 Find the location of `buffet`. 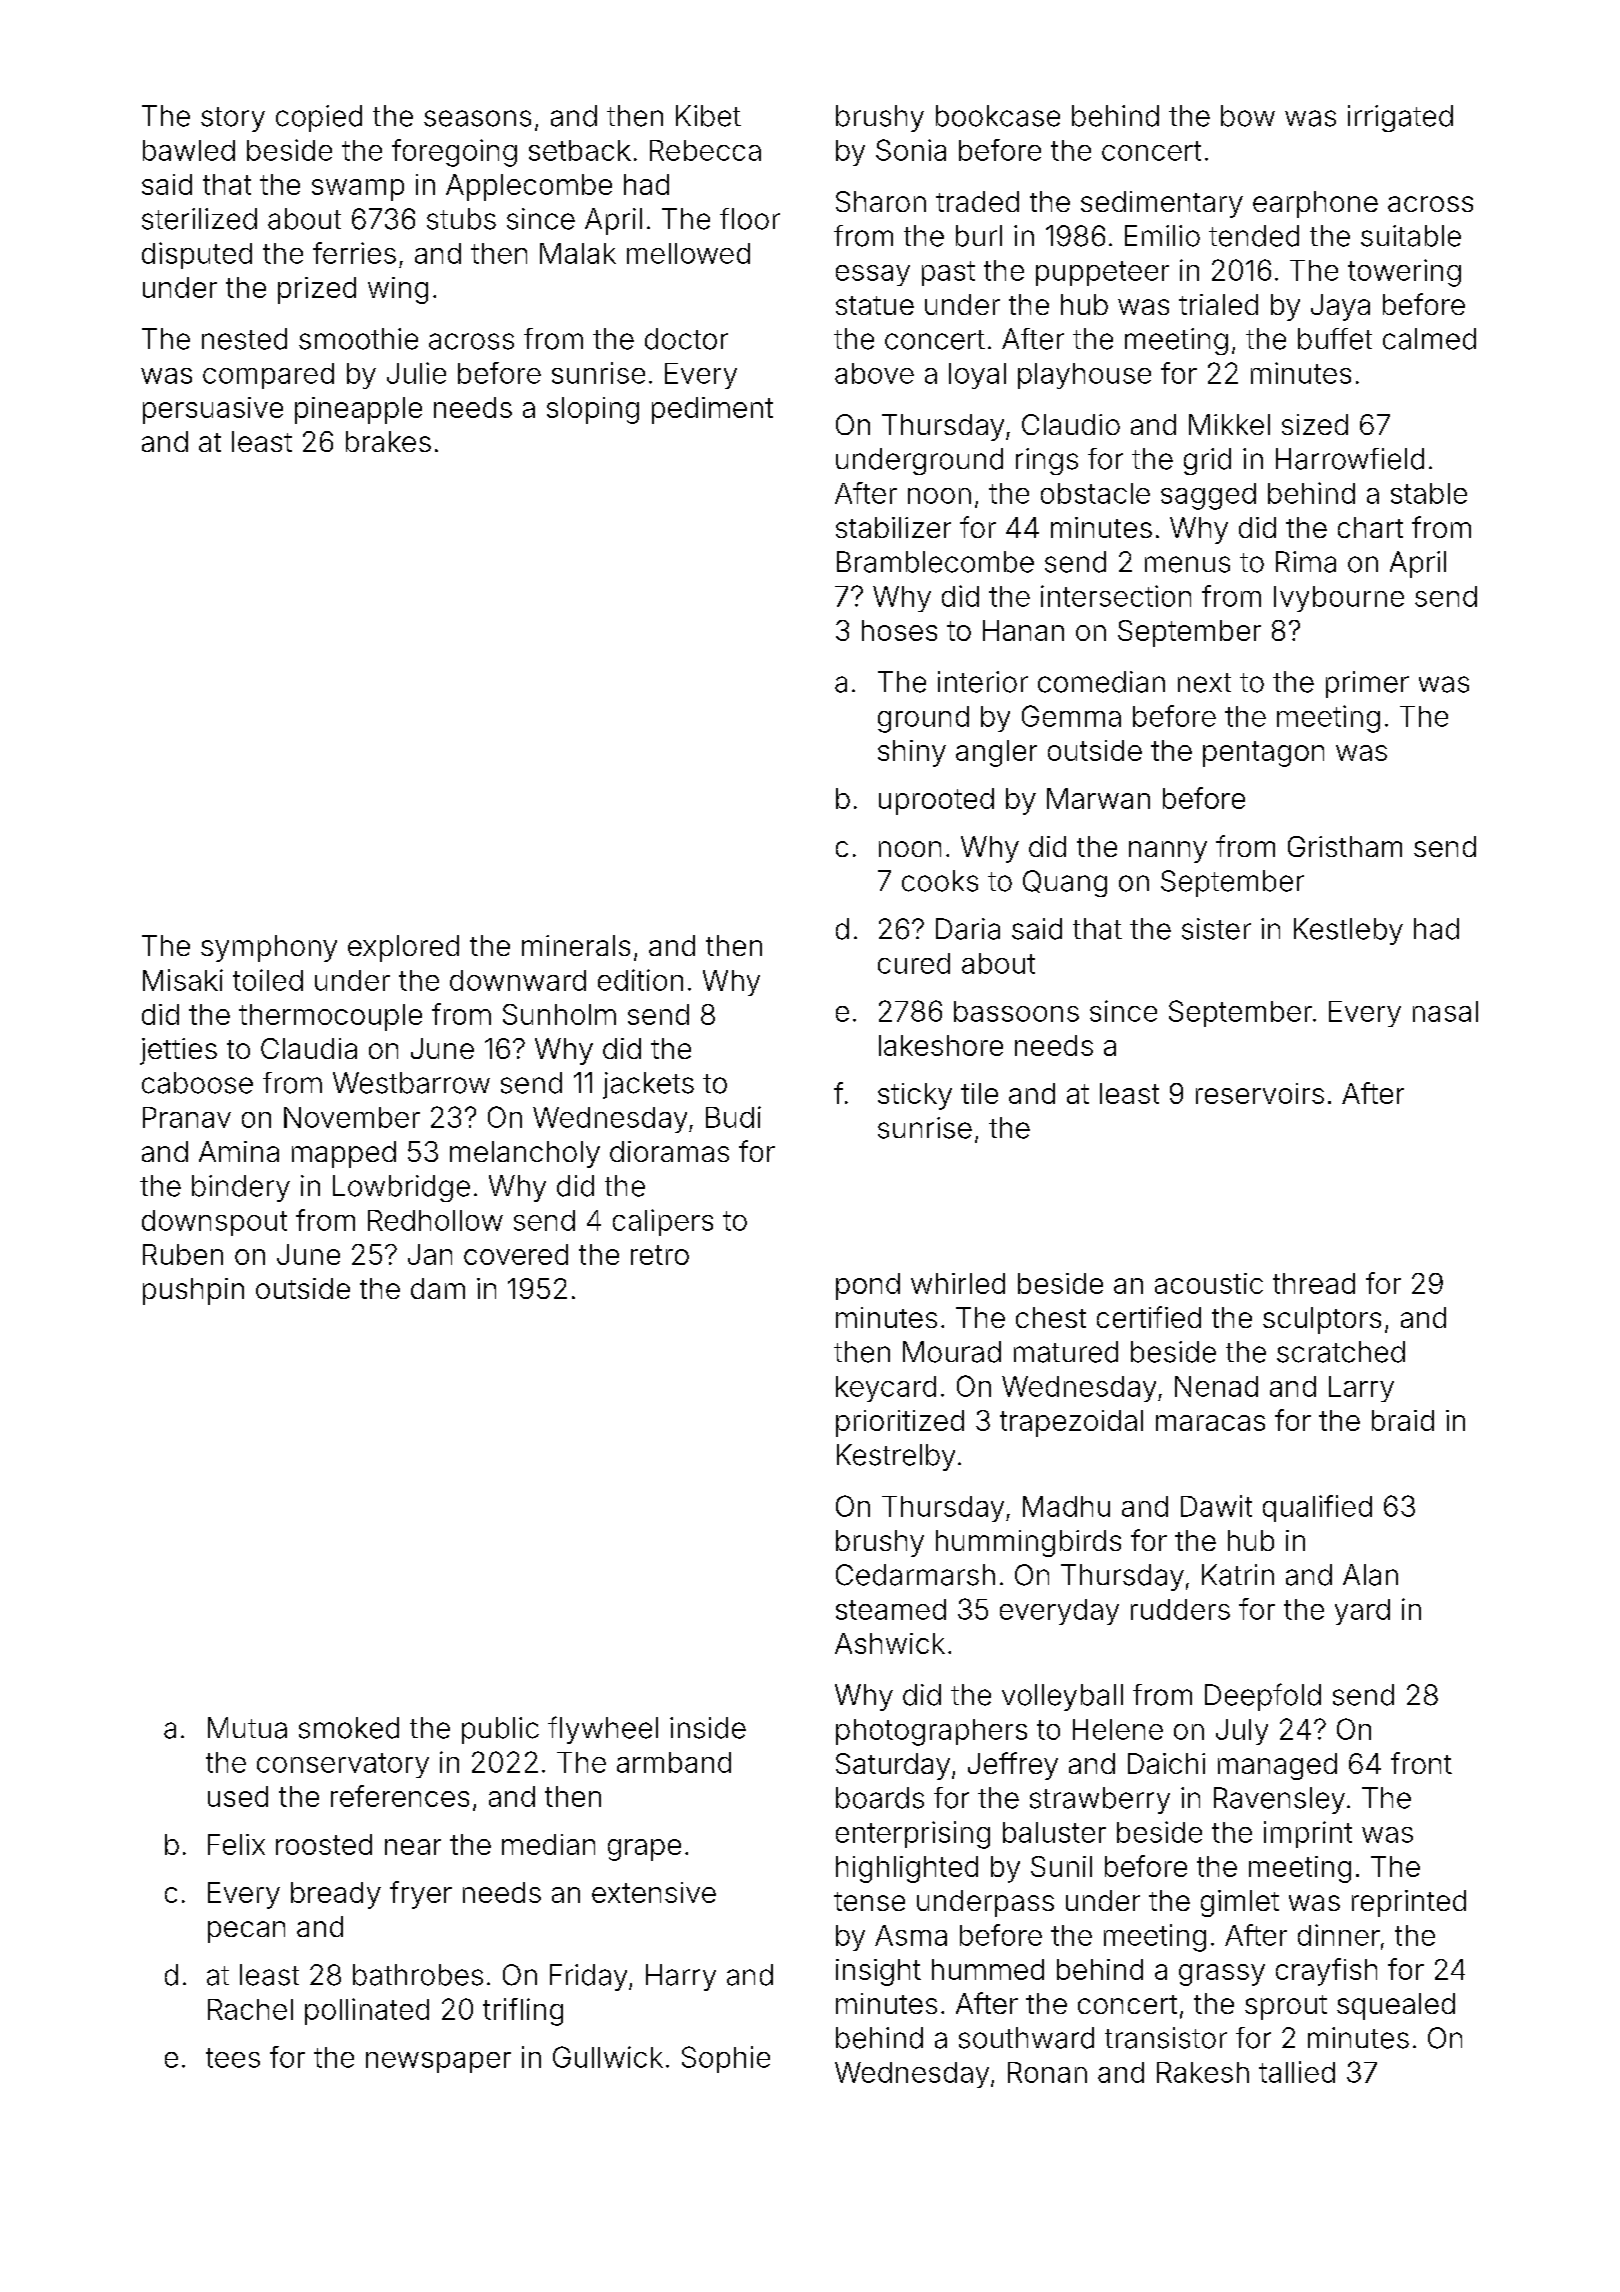

buffet is located at coordinates (1335, 339).
